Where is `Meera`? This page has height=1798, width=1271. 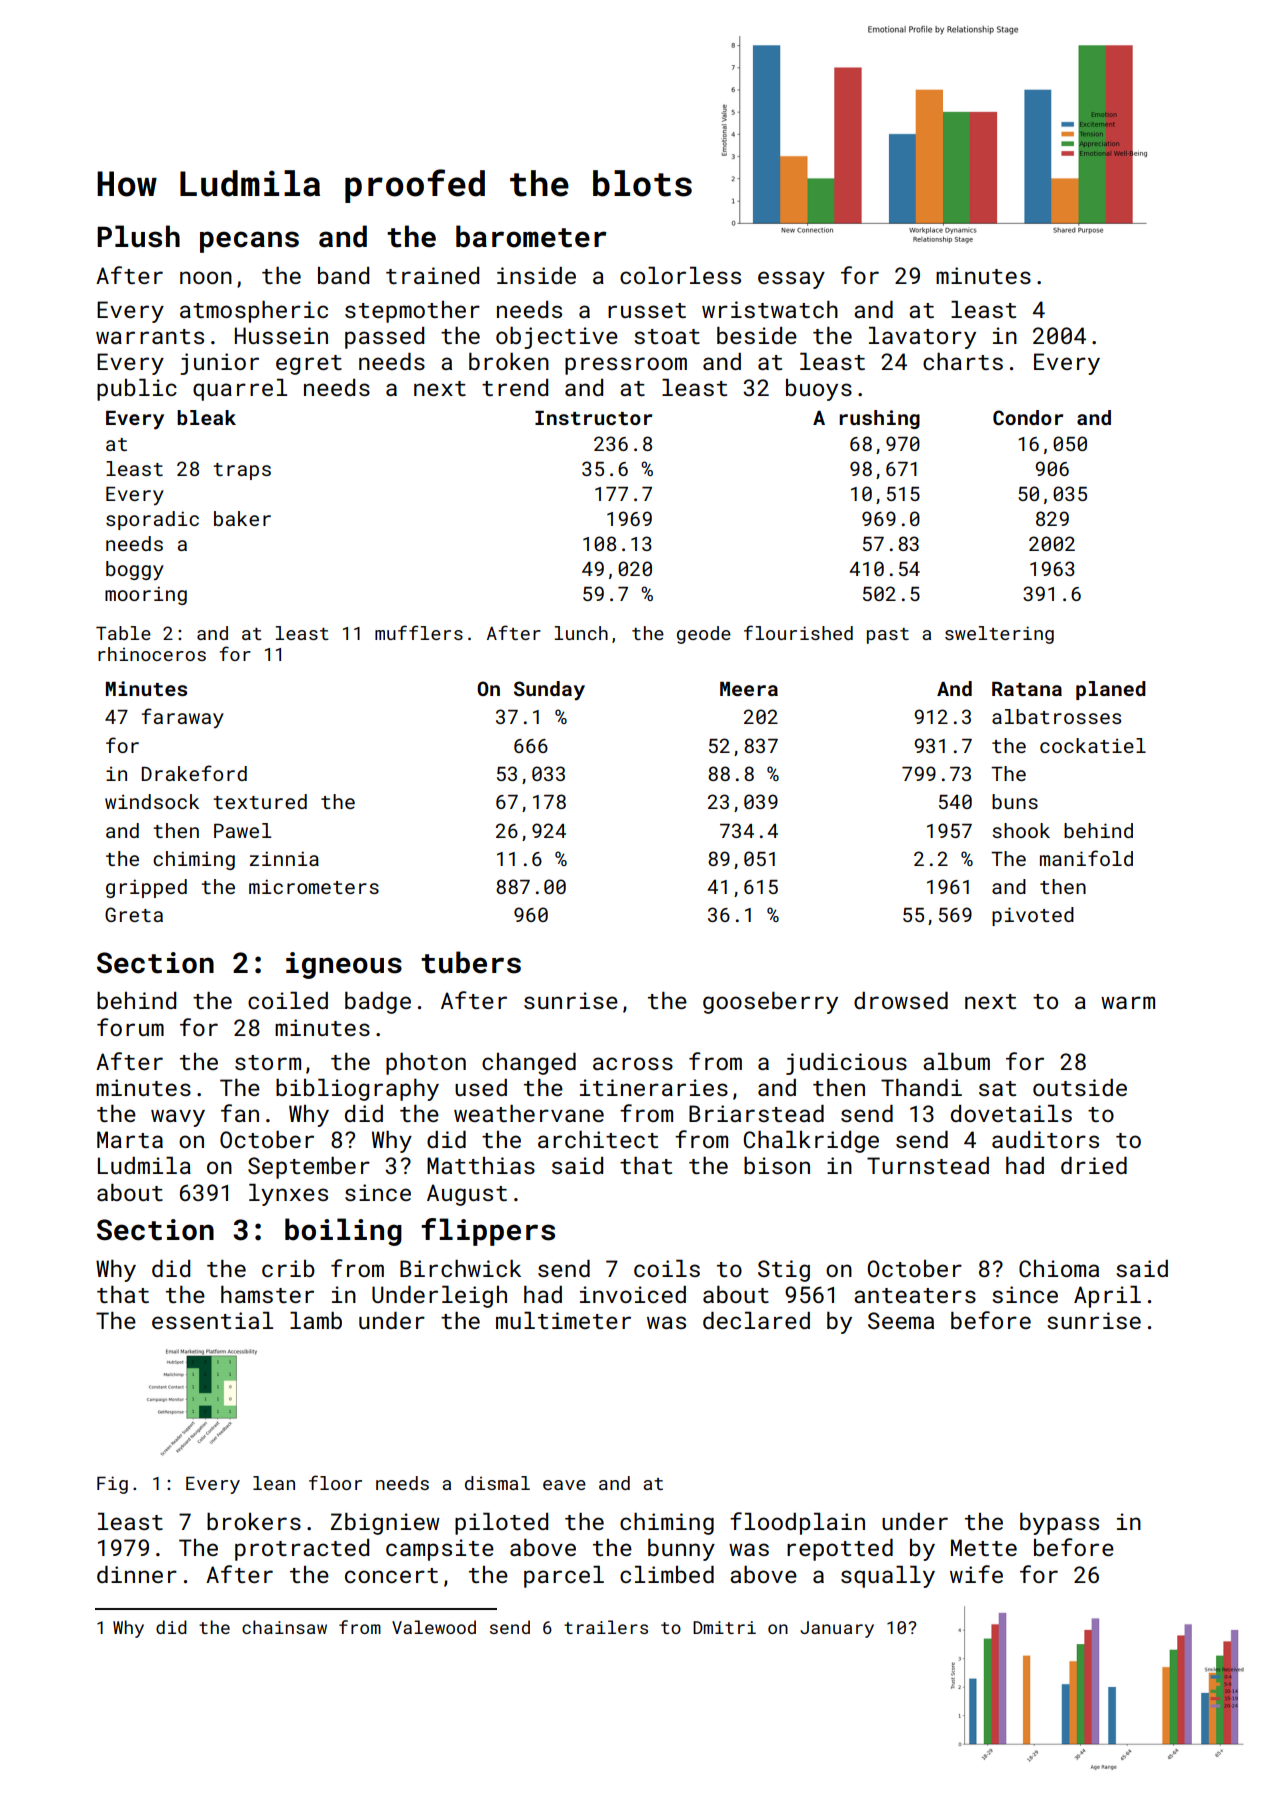
Meera is located at coordinates (749, 689).
